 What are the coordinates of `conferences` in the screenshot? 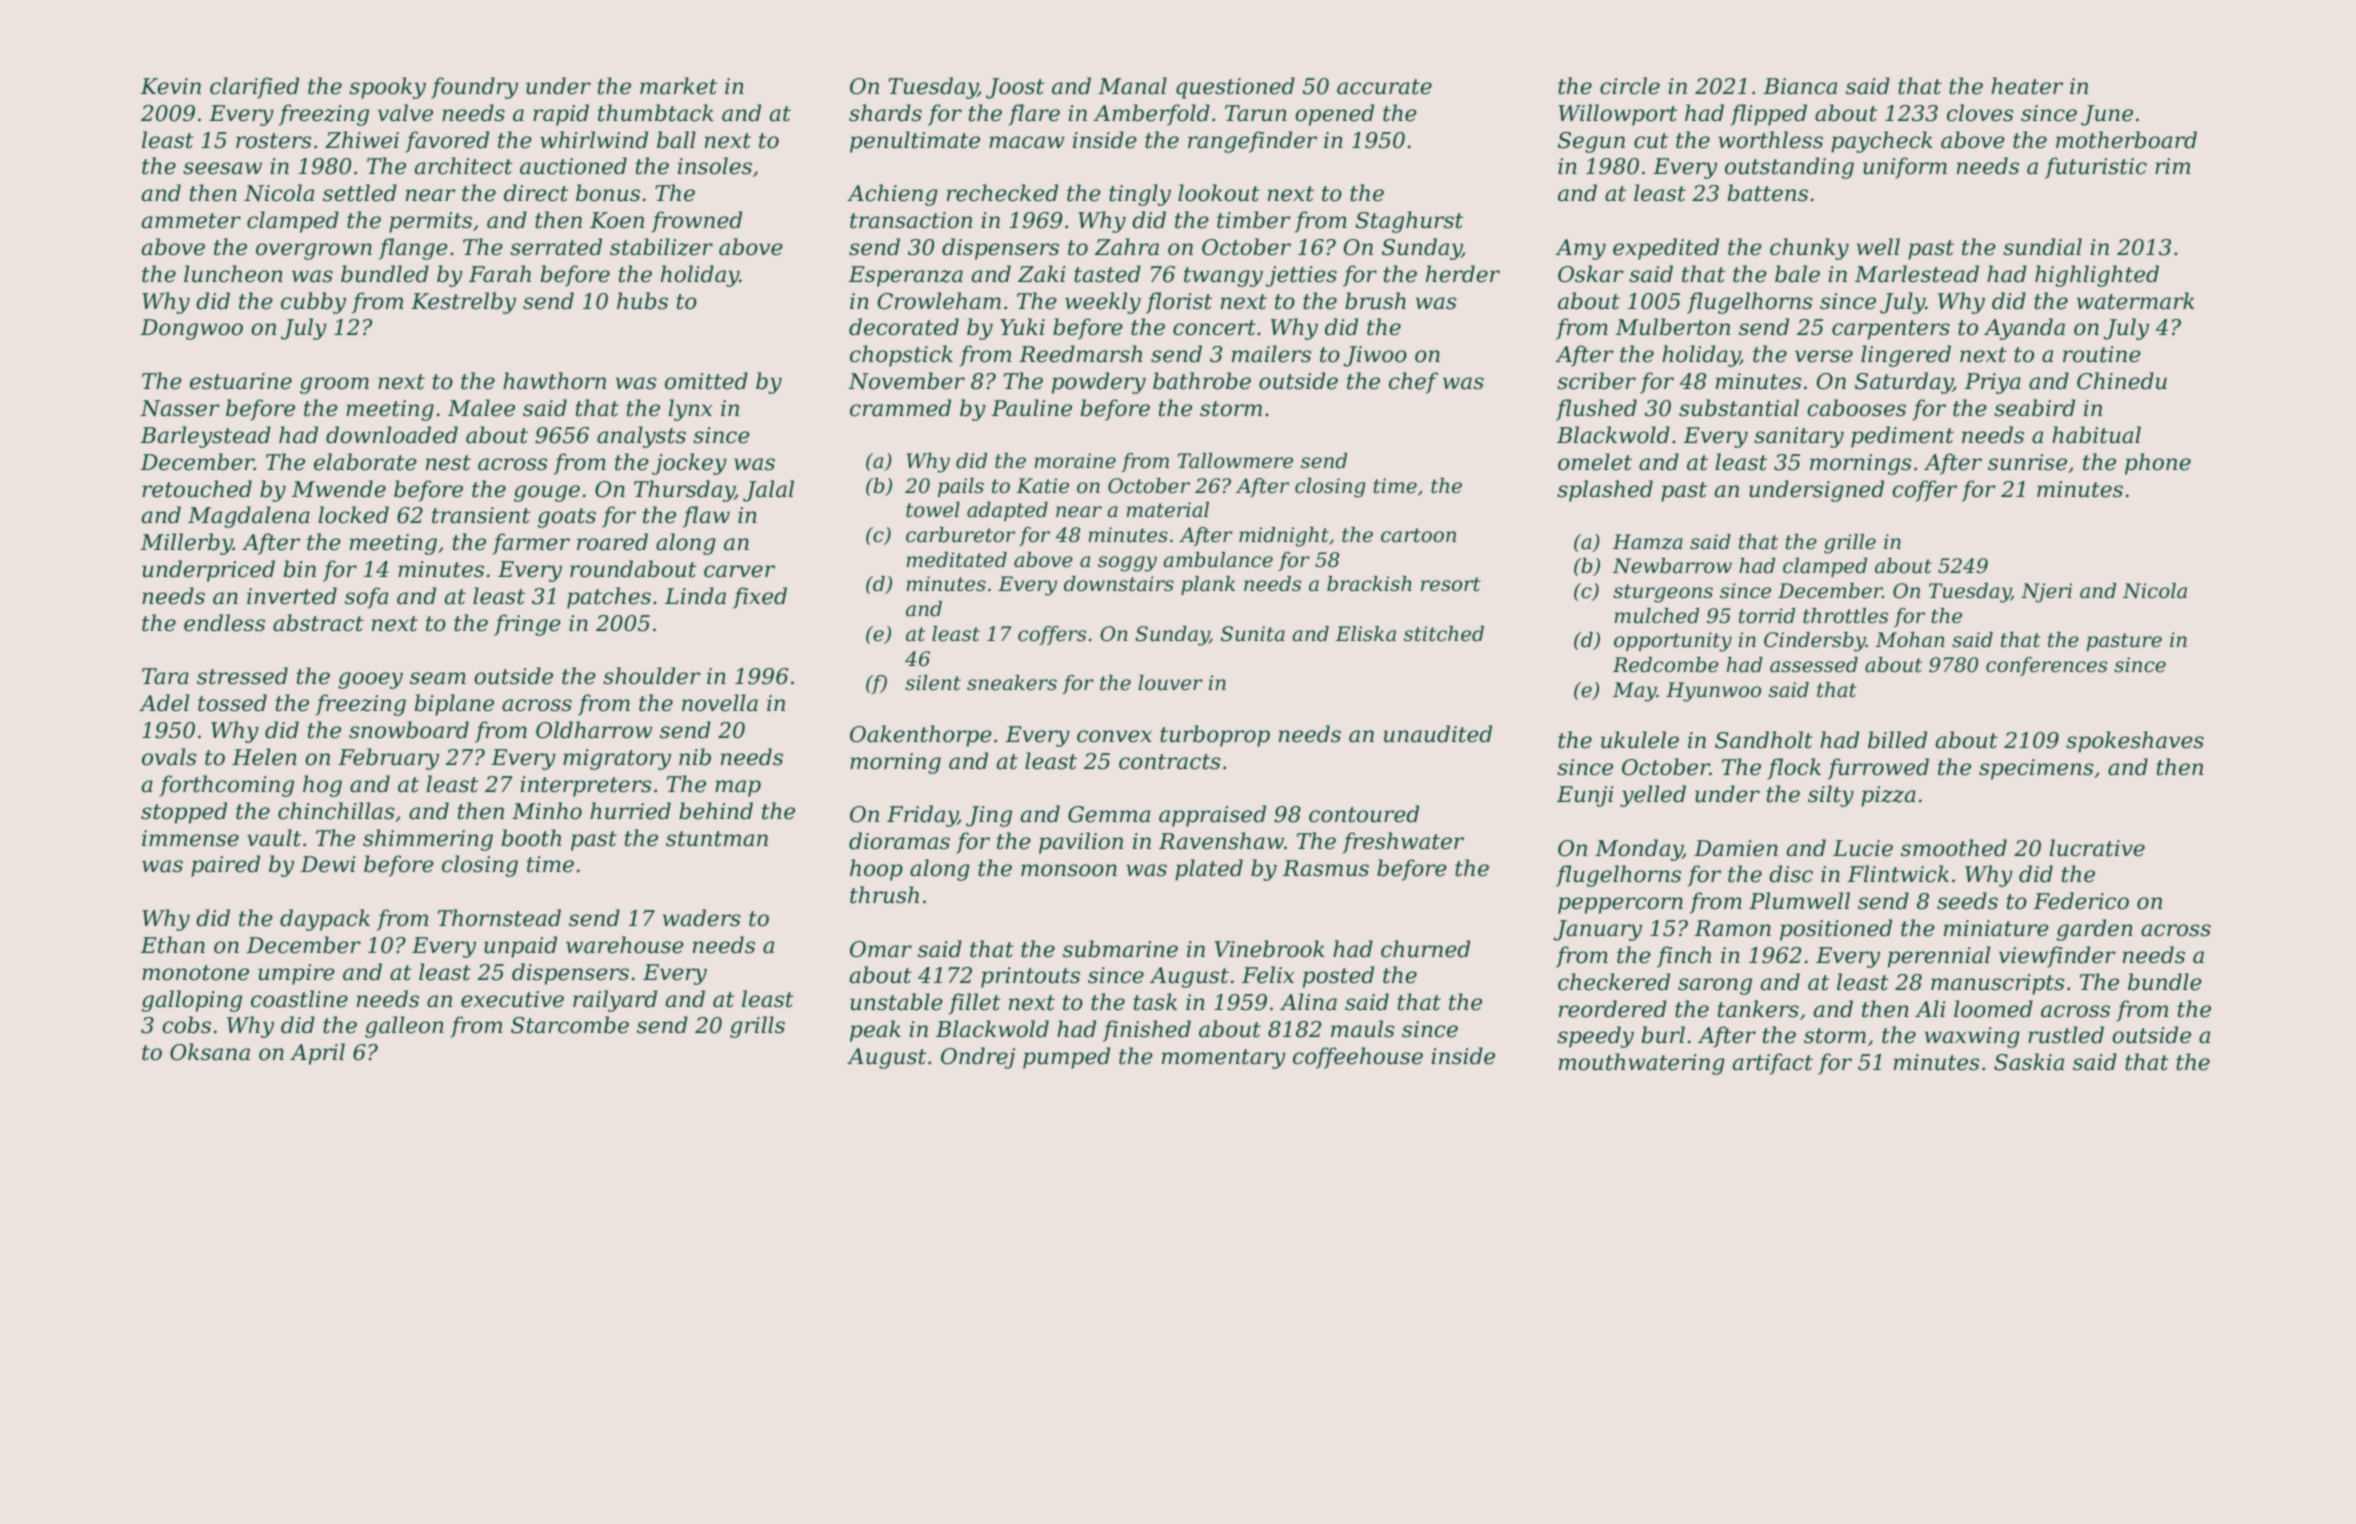 It's located at (2046, 666).
